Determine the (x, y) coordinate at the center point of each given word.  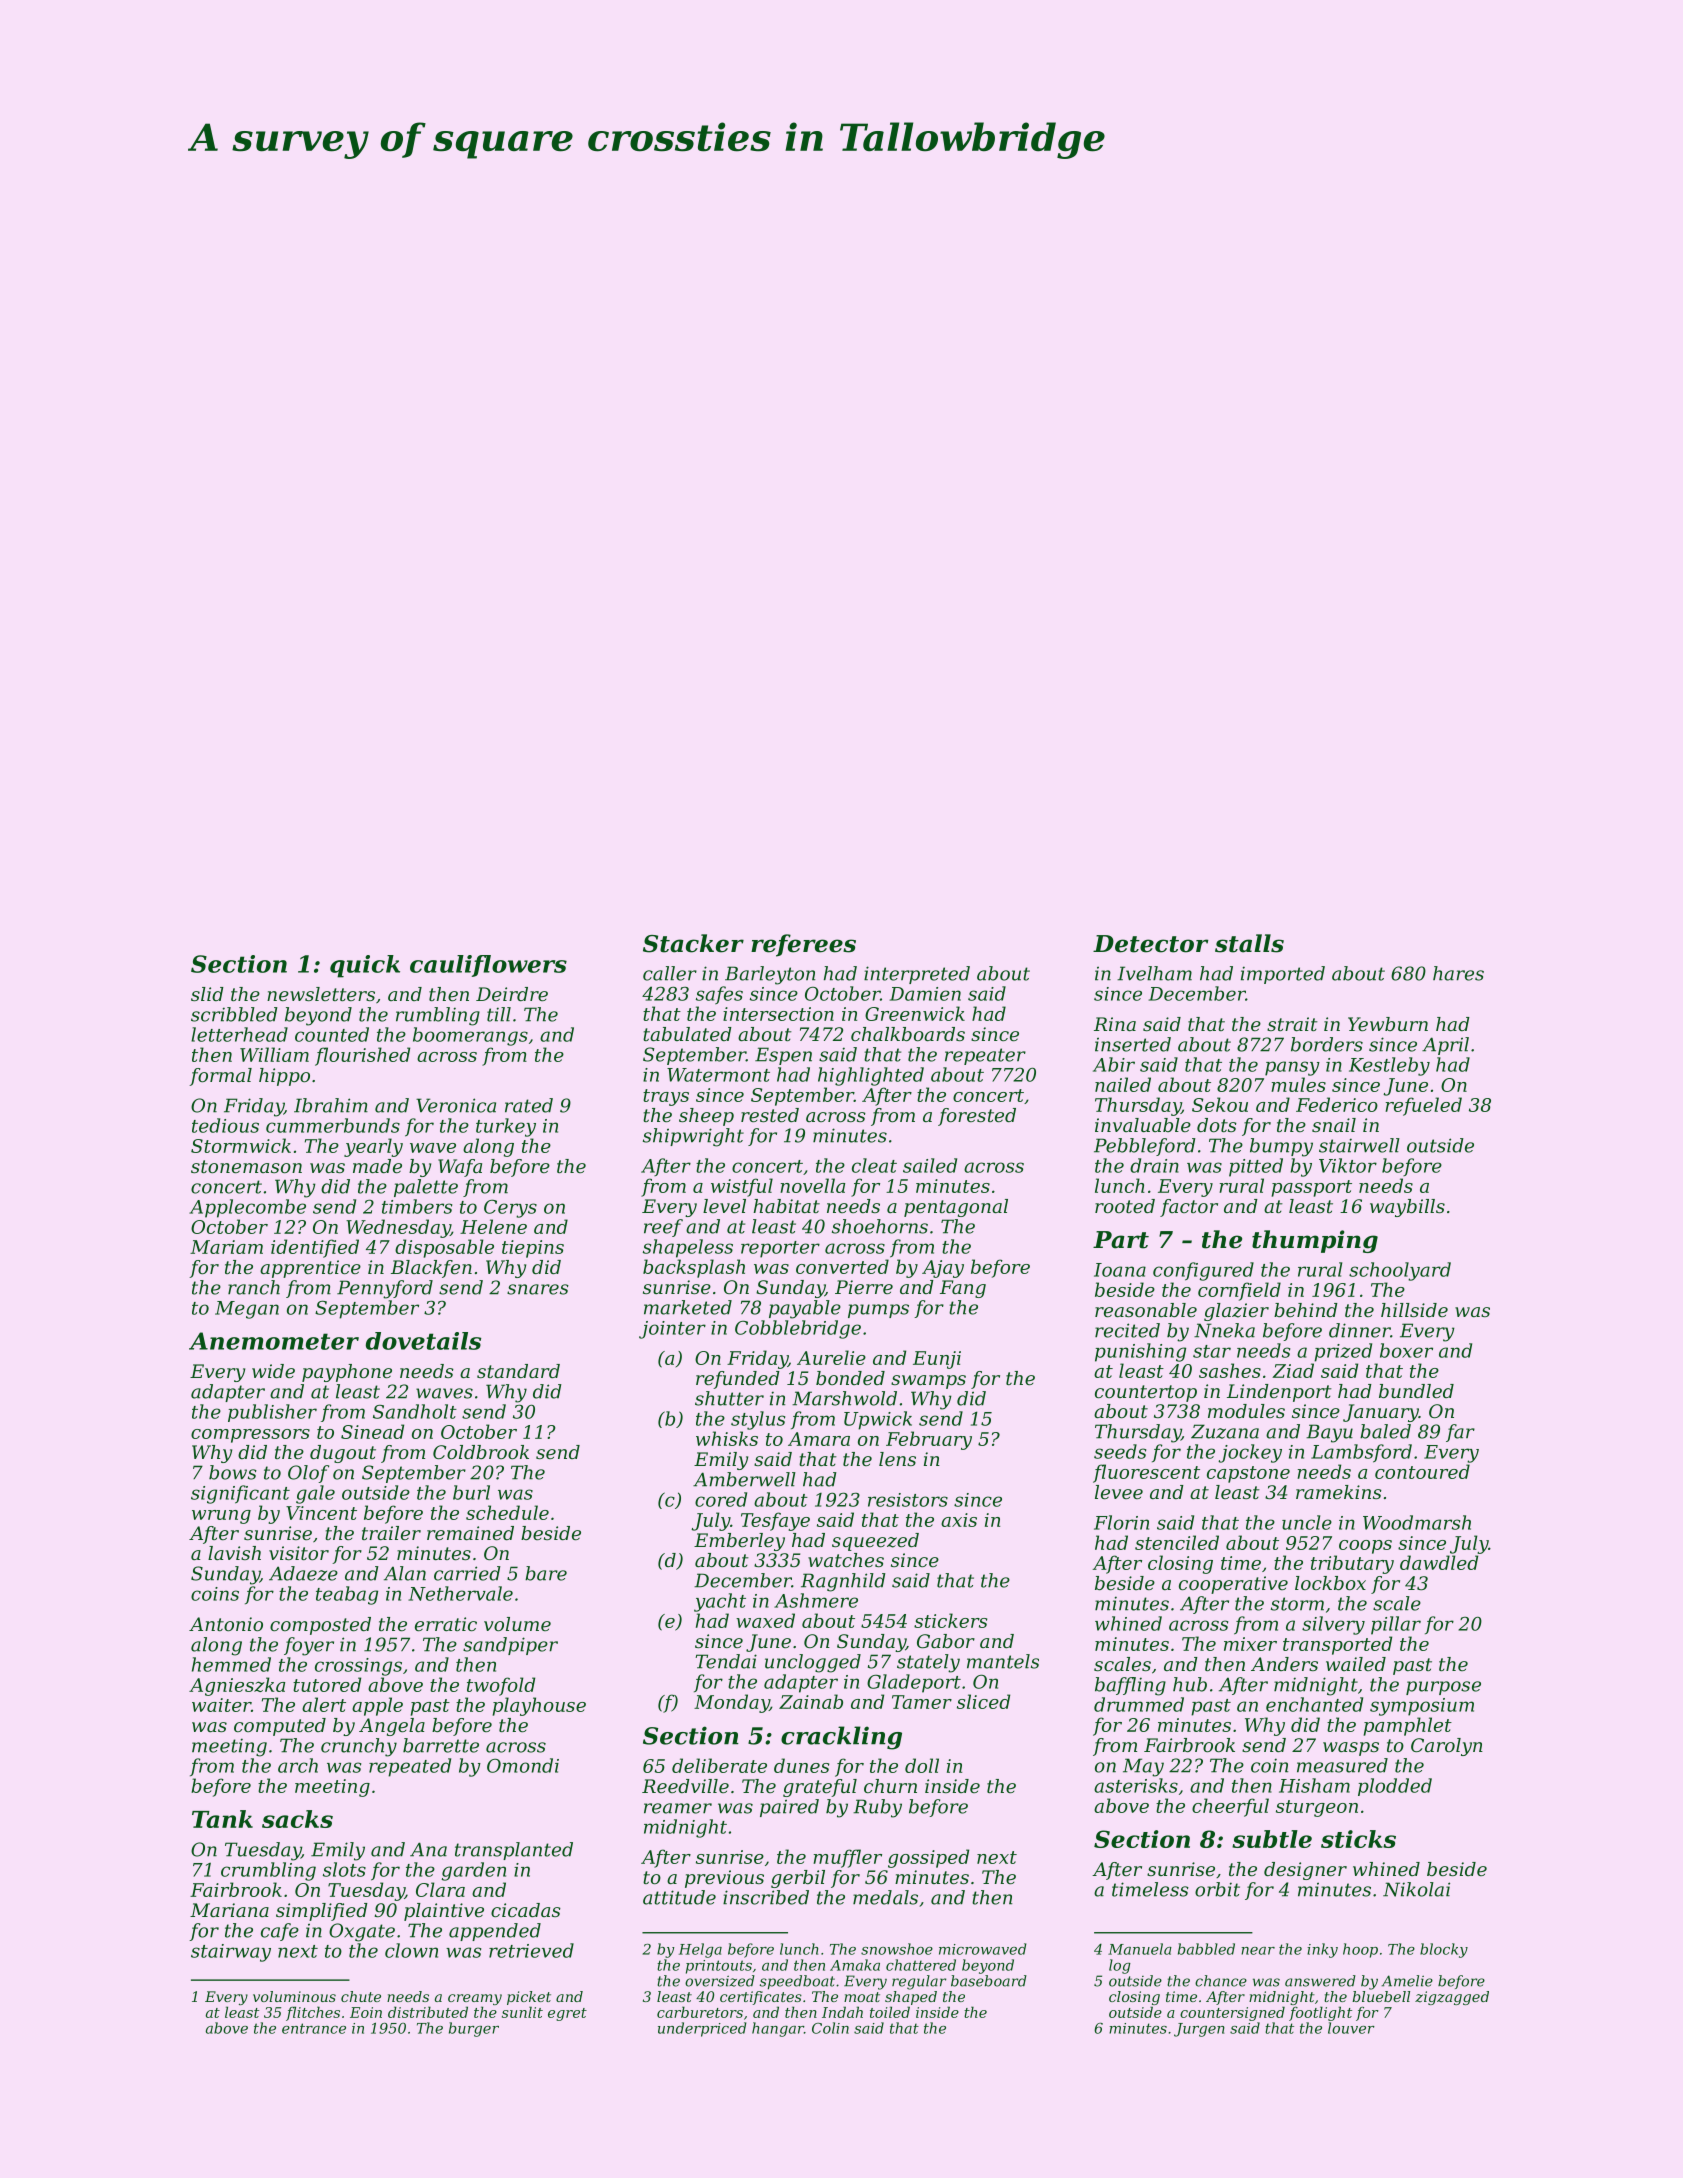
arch (298, 1765)
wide (273, 1371)
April (1445, 1046)
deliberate (719, 1765)
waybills (1407, 1208)
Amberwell (744, 1479)
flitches (313, 2013)
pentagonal (956, 1208)
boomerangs (470, 1036)
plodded (1395, 1787)
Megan (247, 1310)
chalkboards (908, 1034)
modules (1246, 1411)
